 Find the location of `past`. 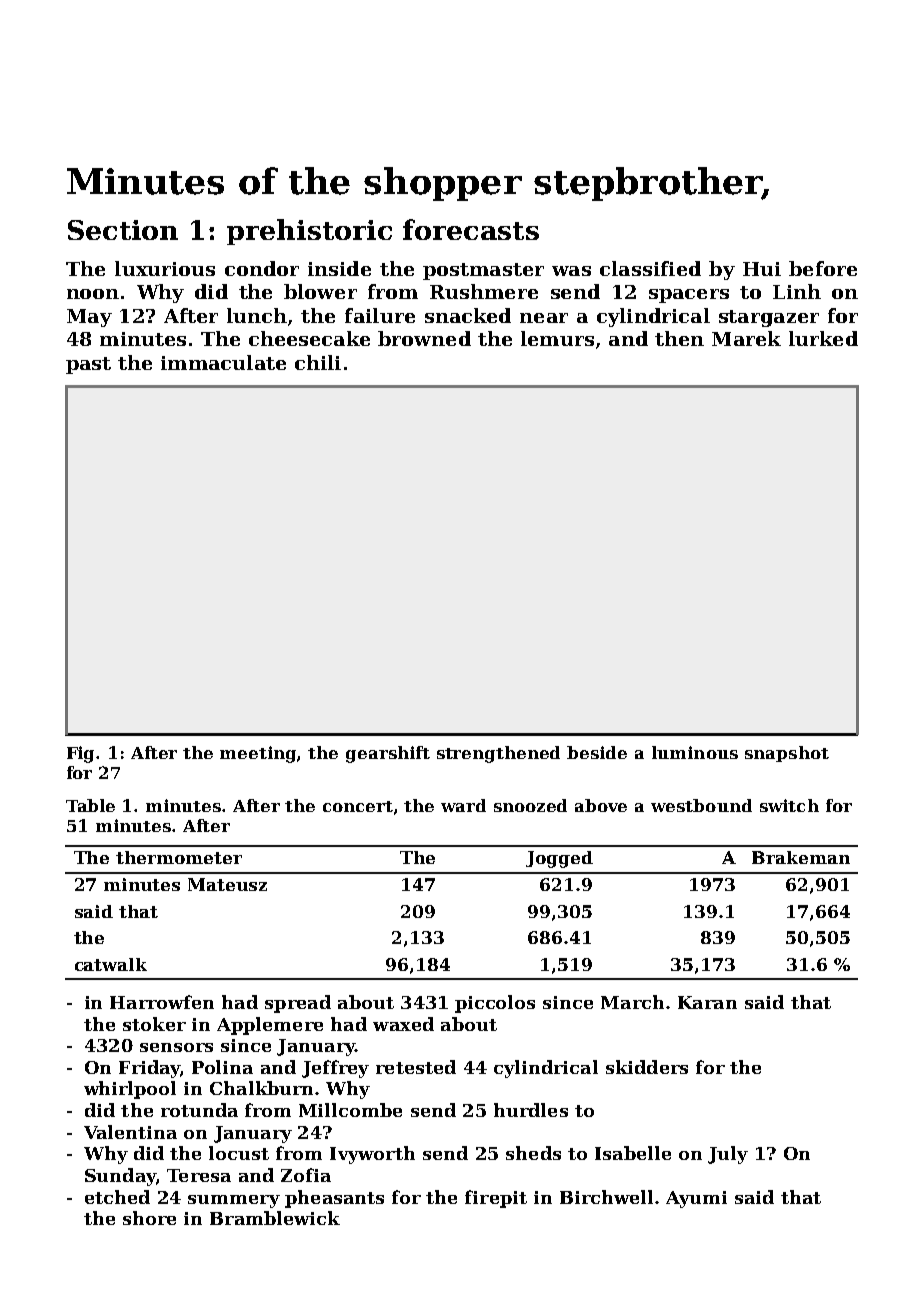

past is located at coordinates (88, 365).
